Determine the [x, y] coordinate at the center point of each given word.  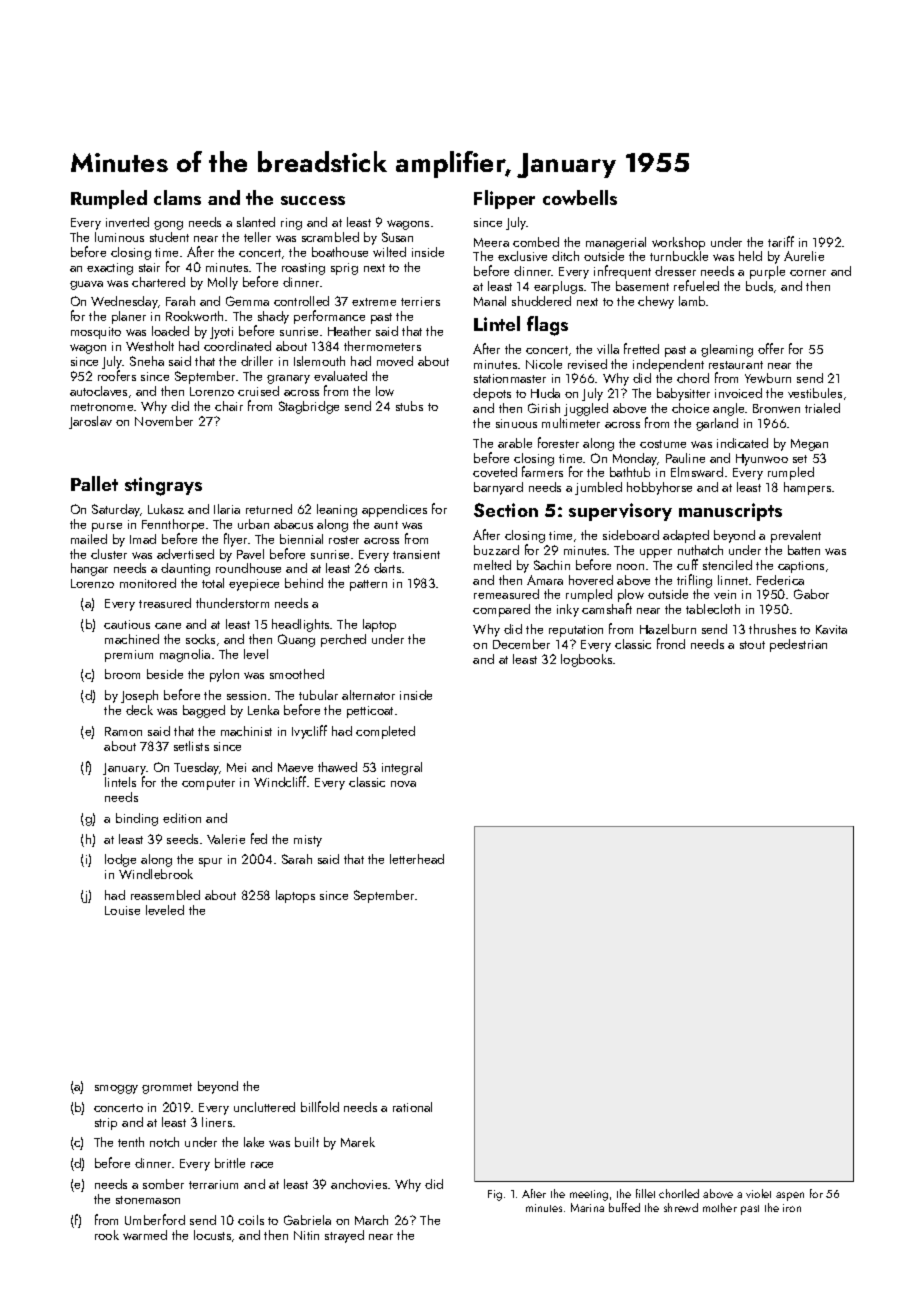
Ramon [123, 731]
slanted [256, 222]
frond [671, 643]
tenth [131, 1142]
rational [412, 1107]
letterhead [417, 859]
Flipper [504, 199]
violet [758, 1193]
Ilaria [227, 509]
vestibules [815, 393]
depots [492, 394]
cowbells [580, 197]
